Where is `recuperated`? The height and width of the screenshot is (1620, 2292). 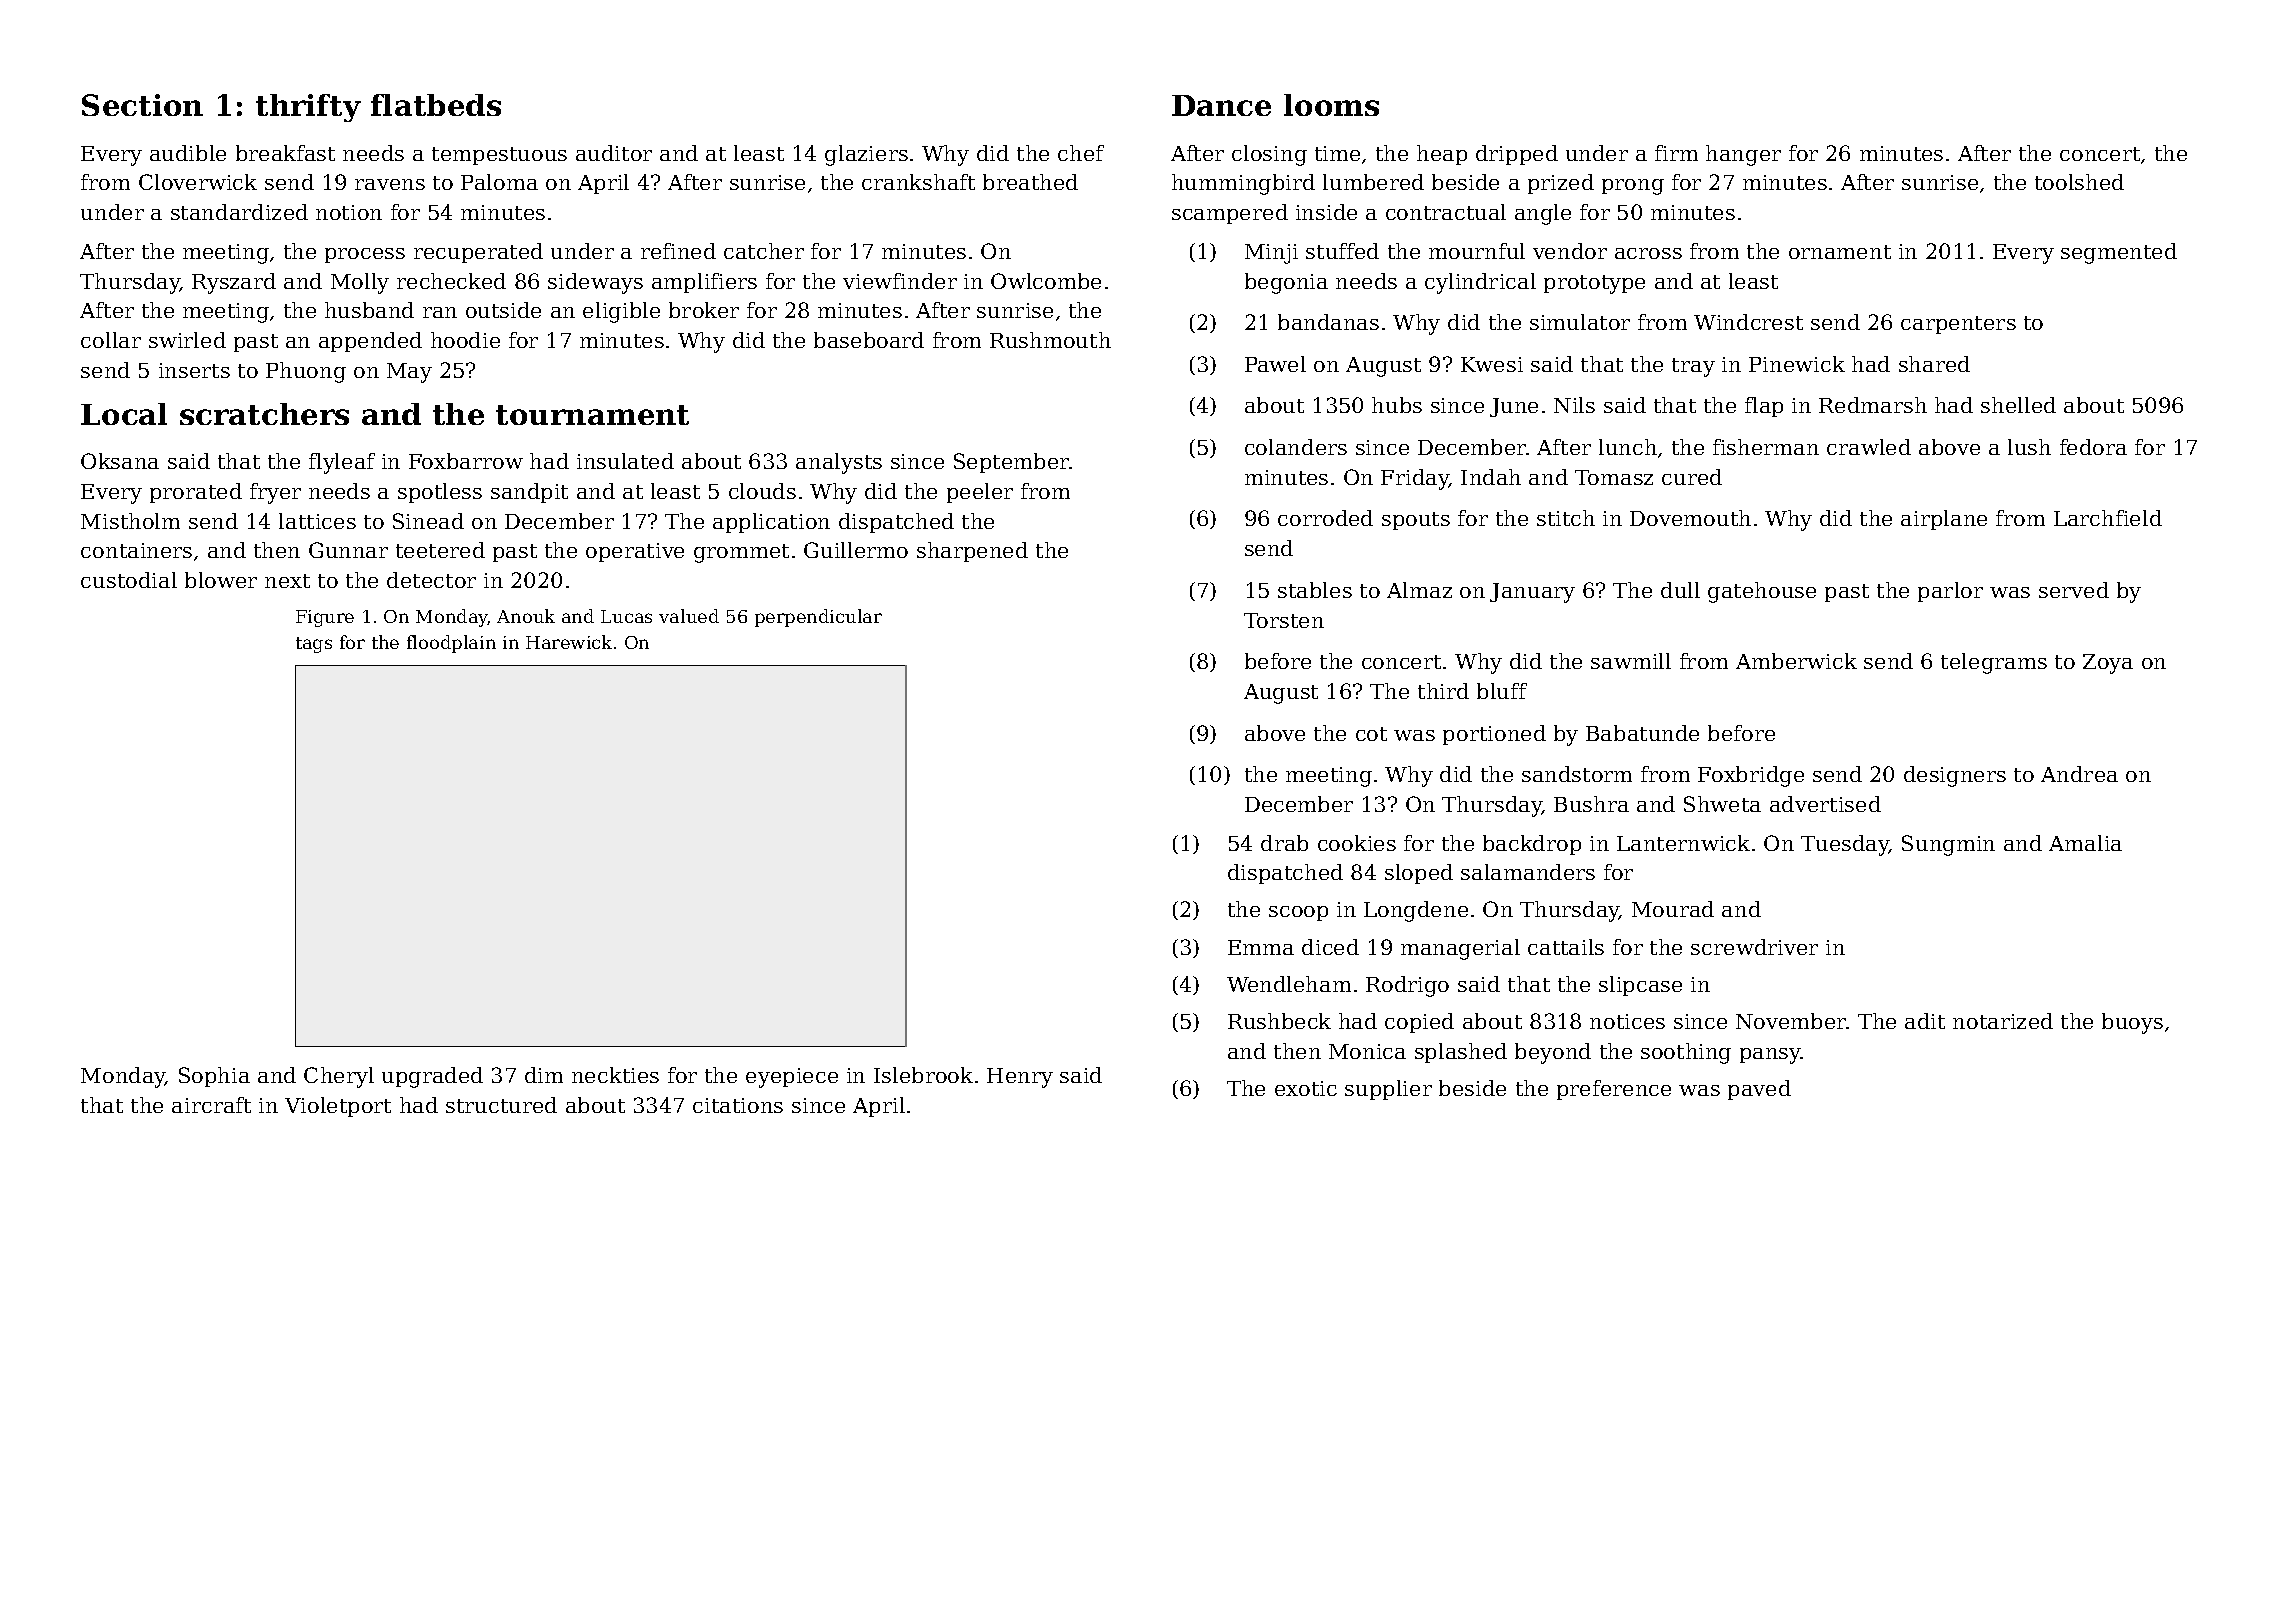
recuperated is located at coordinates (478, 253).
